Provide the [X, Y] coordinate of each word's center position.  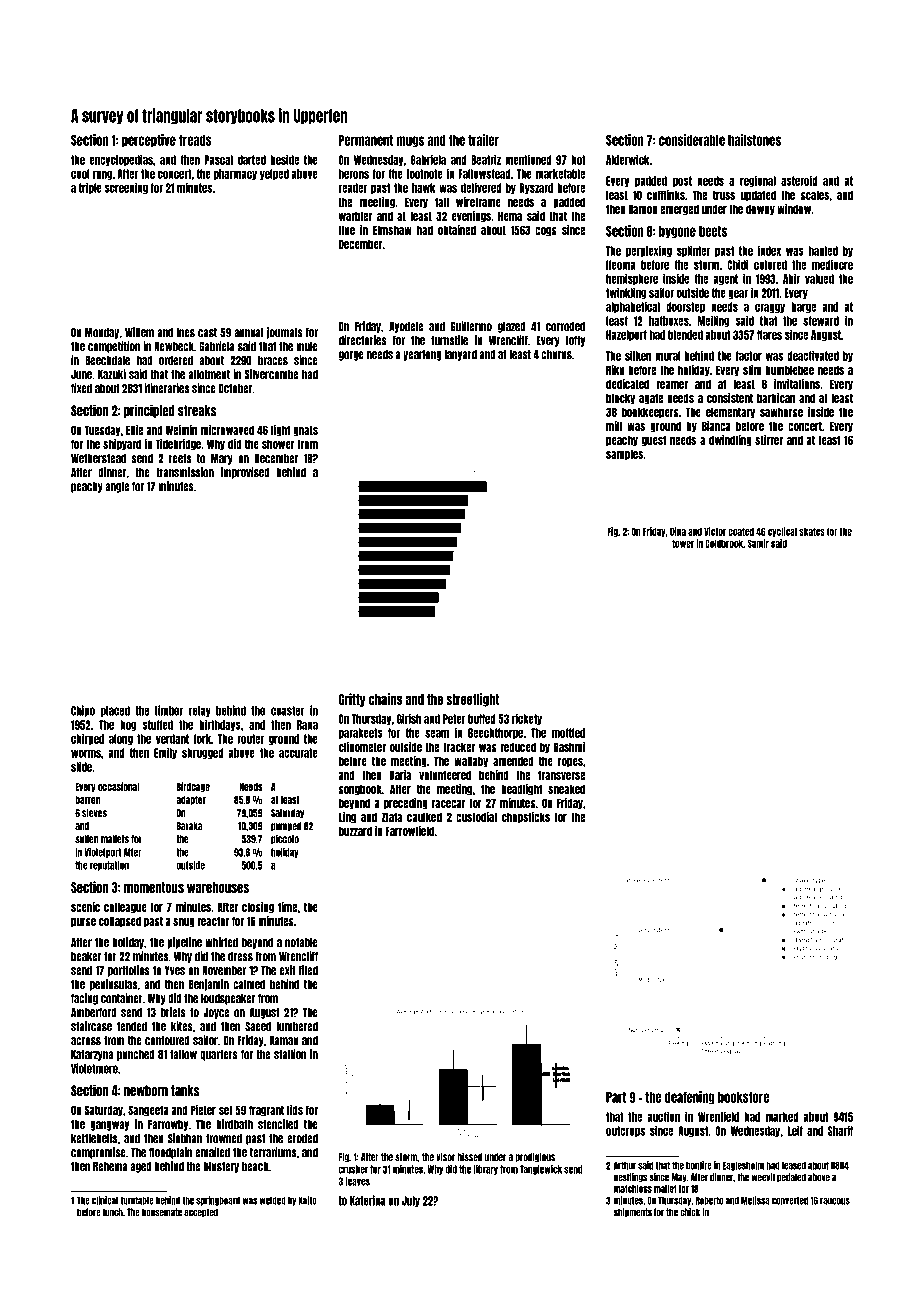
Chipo [83, 711]
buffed [482, 719]
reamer [672, 385]
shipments [633, 1213]
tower [683, 543]
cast [207, 333]
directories [362, 340]
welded [273, 1200]
